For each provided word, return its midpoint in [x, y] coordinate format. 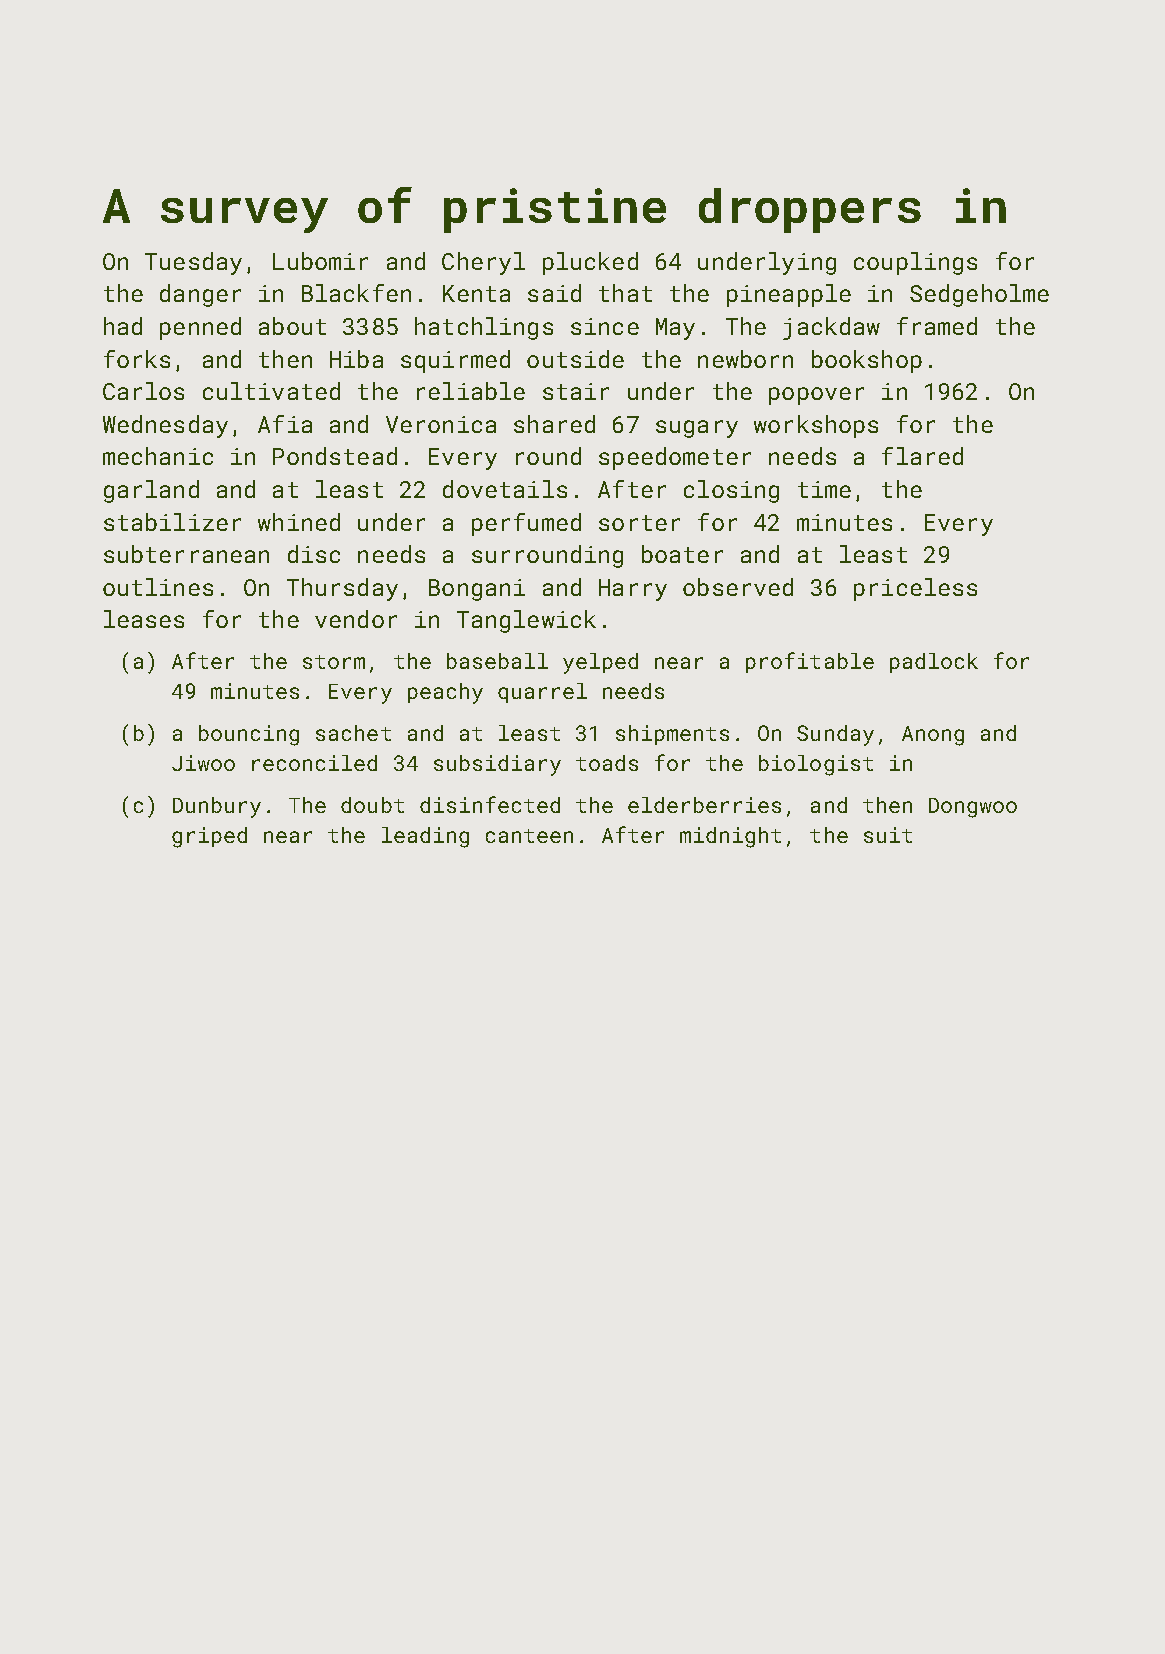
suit [888, 835]
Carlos [143, 391]
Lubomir [320, 261]
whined [299, 522]
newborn [745, 359]
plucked [590, 263]
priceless [915, 589]
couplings [915, 263]
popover [816, 396]
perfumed [526, 524]
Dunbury [217, 807]
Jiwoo [203, 763]
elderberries [704, 805]
